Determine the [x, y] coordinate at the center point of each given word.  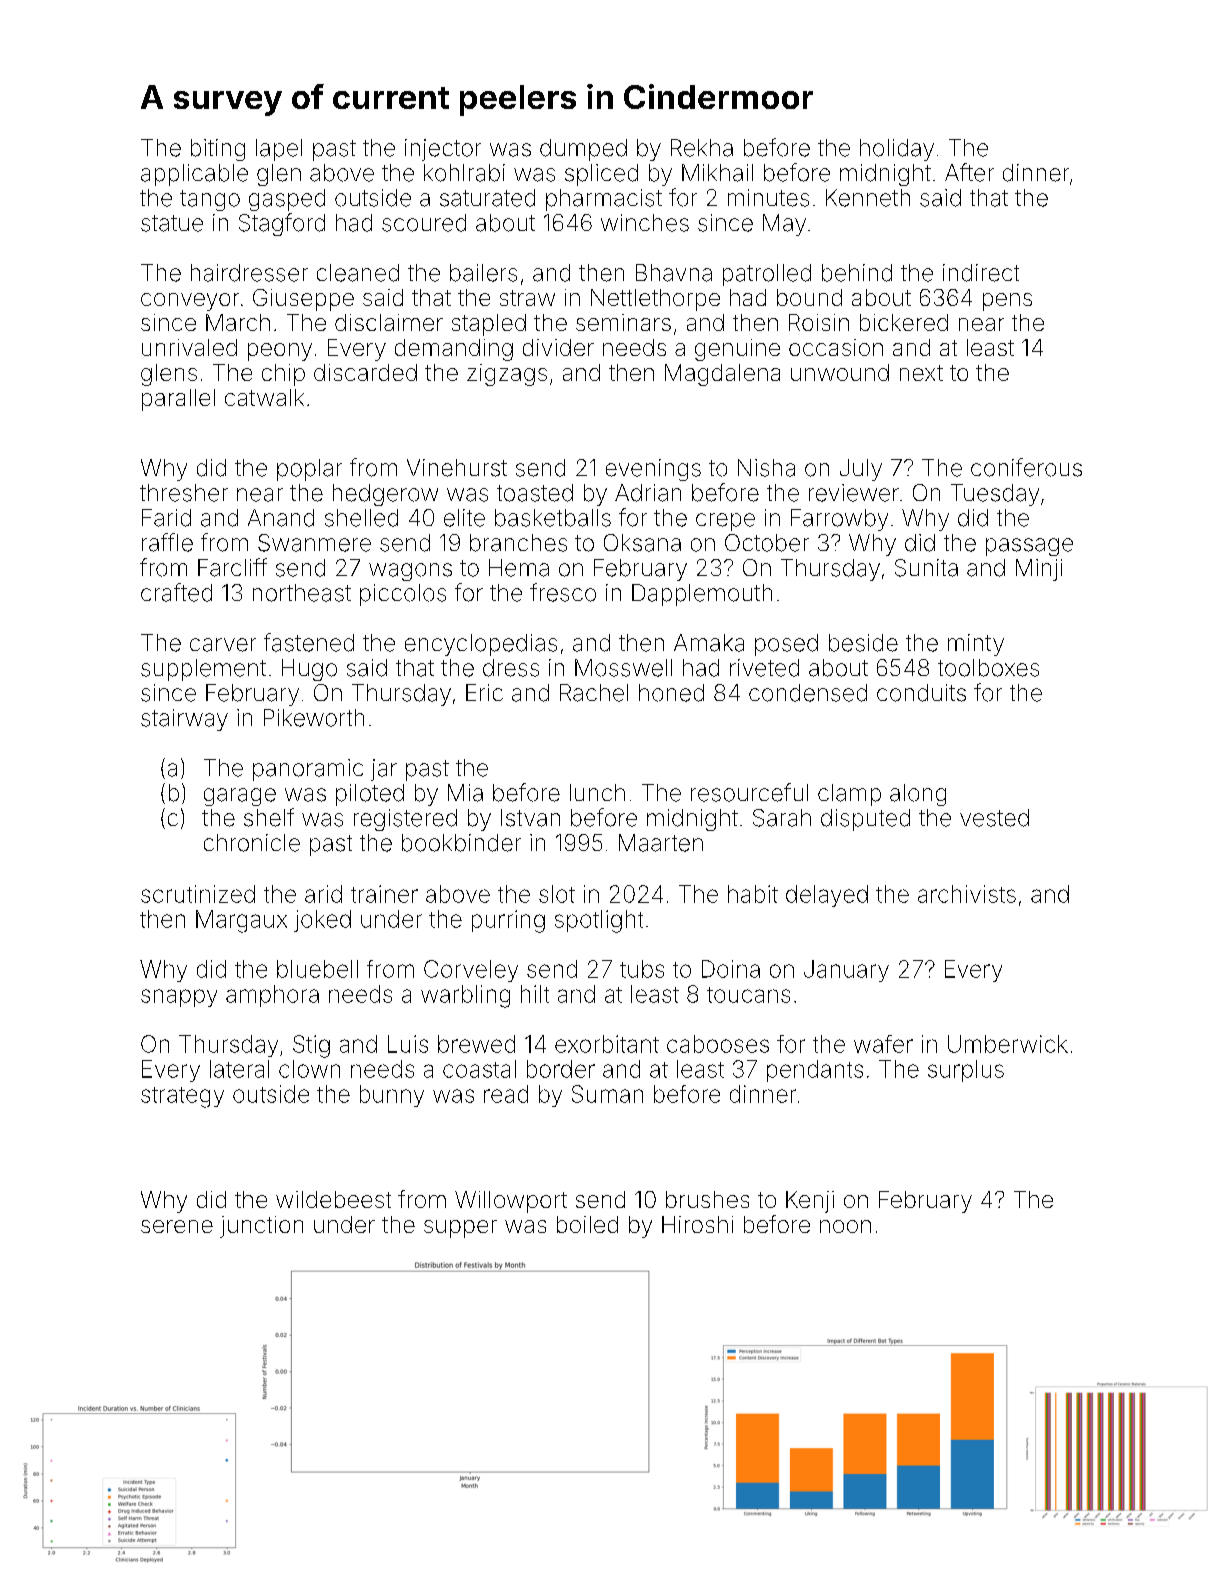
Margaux [241, 921]
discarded [365, 372]
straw [527, 298]
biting [218, 150]
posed [786, 645]
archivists [967, 894]
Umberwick [1008, 1044]
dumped [583, 150]
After [969, 172]
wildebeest [333, 1199]
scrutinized [198, 894]
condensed [808, 693]
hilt [535, 994]
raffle [167, 542]
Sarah [782, 818]
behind [857, 273]
